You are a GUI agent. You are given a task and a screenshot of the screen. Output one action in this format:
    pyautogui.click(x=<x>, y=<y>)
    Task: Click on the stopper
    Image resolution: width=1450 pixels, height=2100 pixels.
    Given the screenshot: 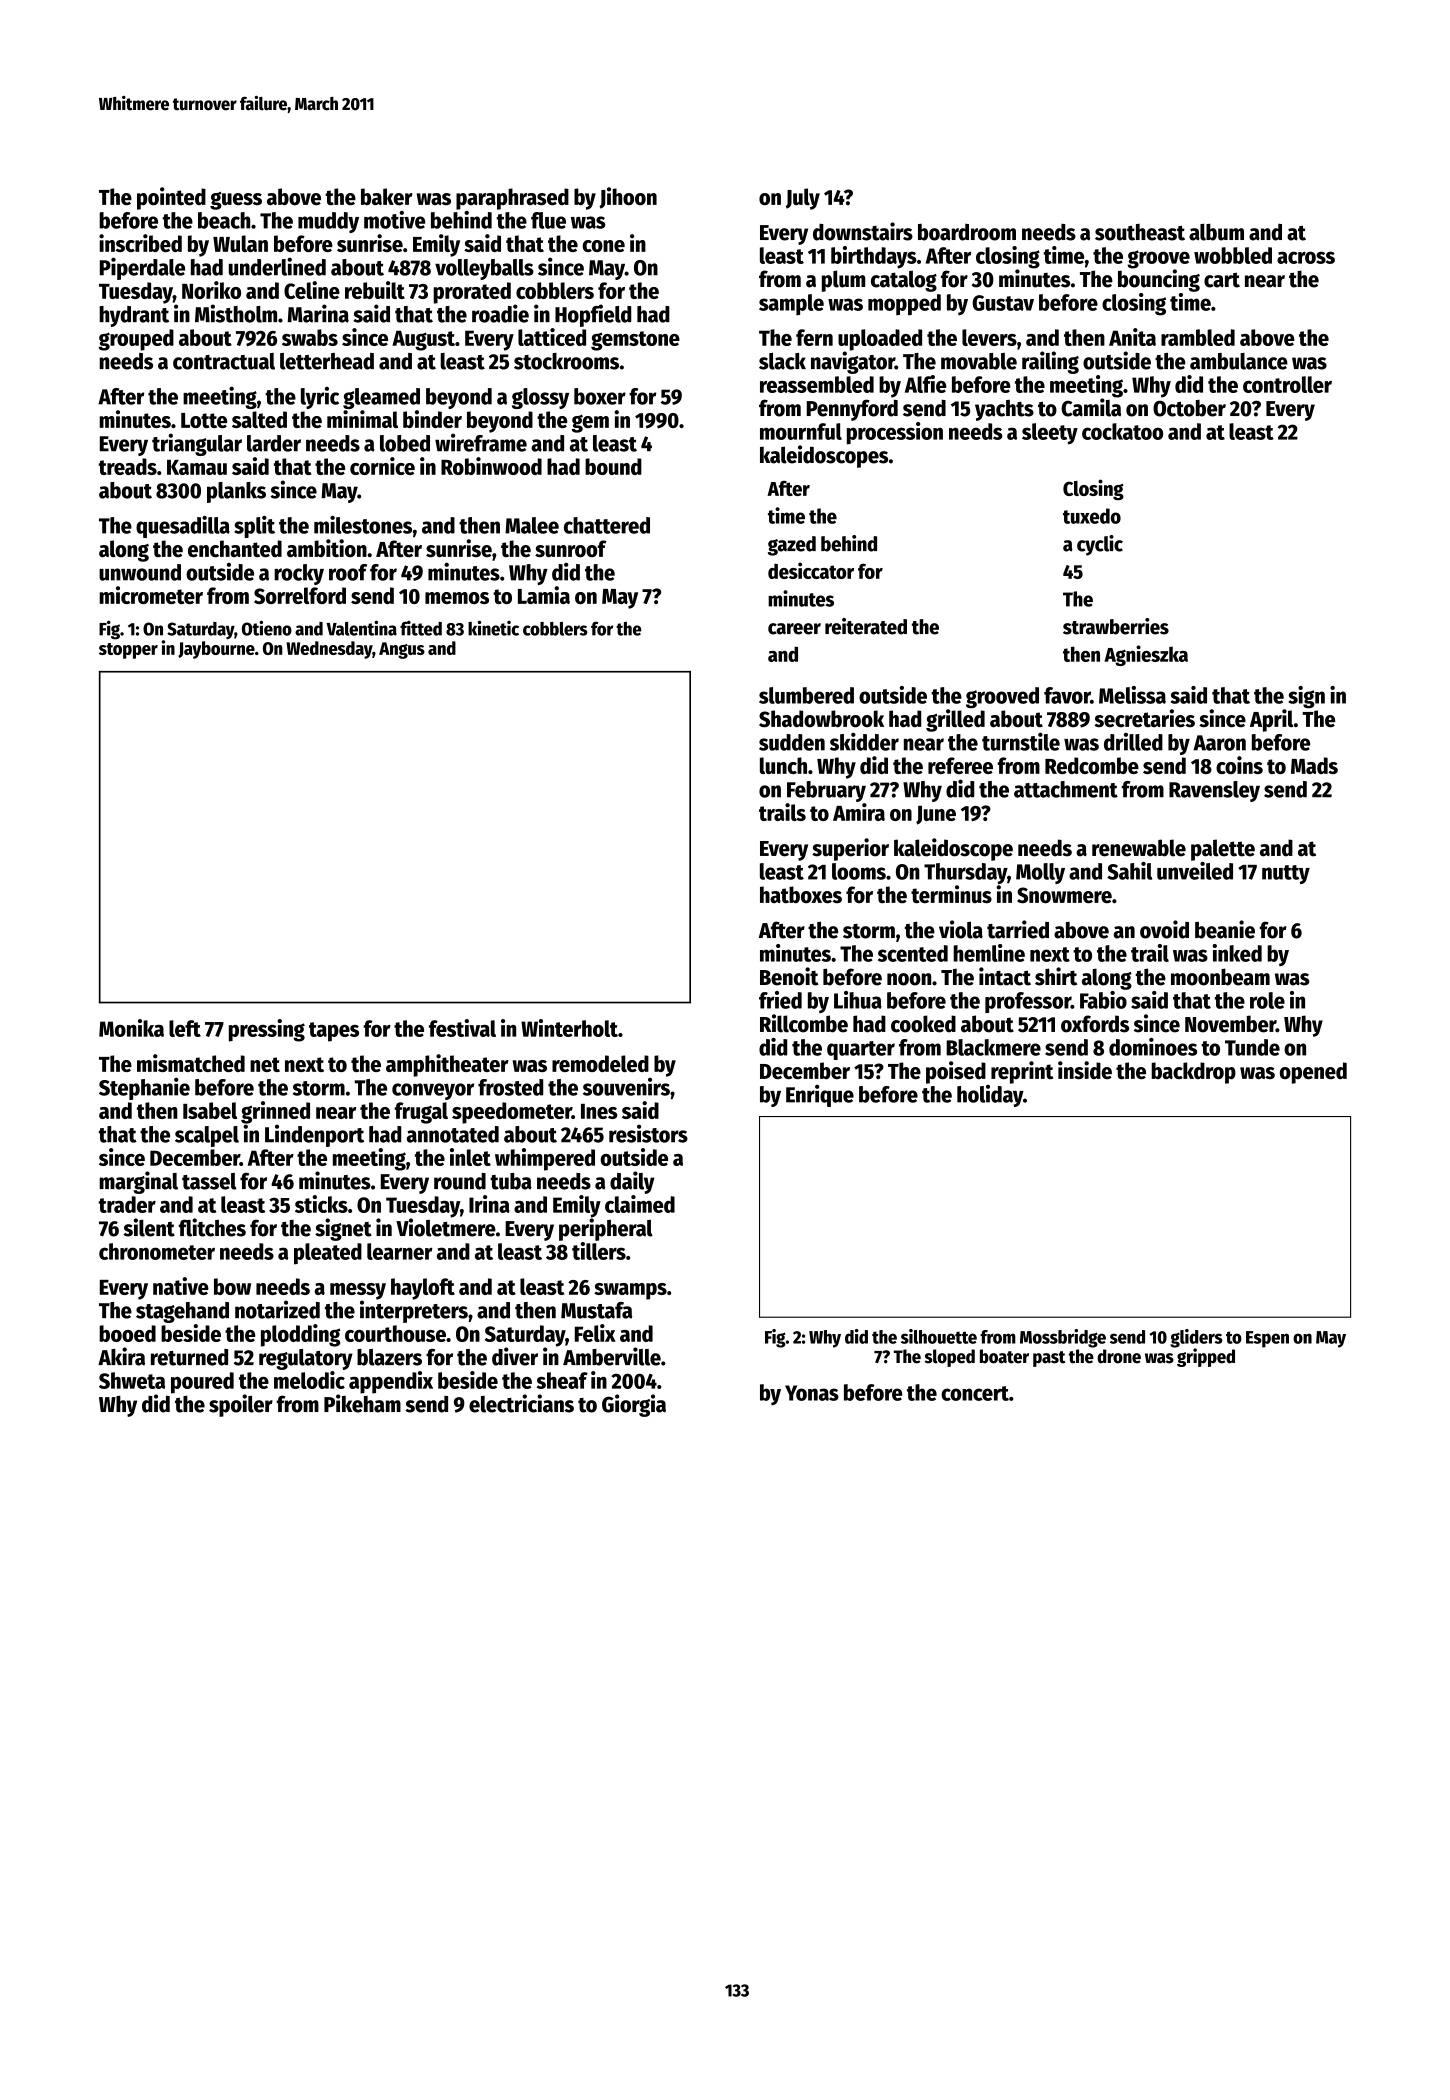 What is the action you would take?
    pyautogui.click(x=128, y=651)
